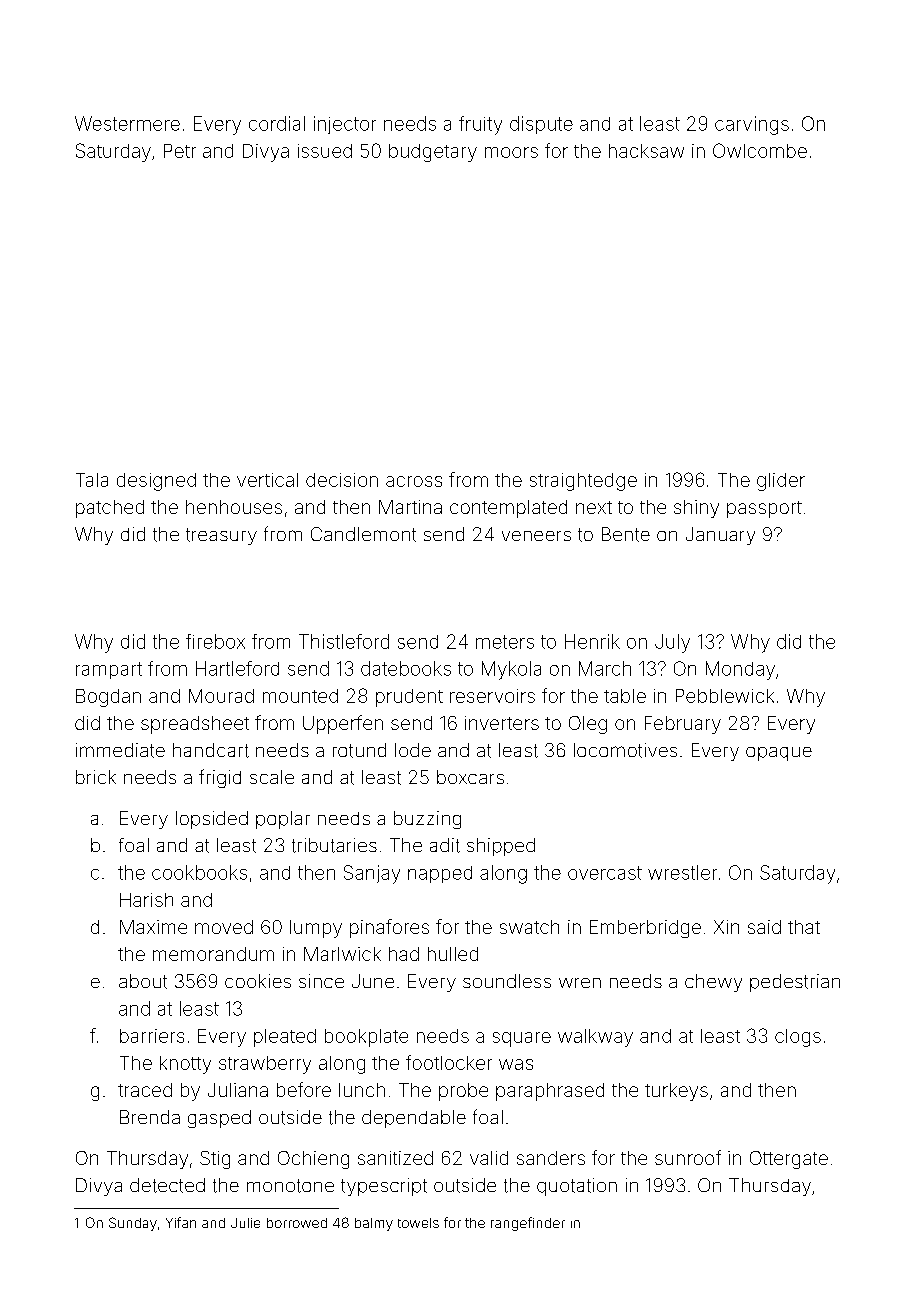 This document has height=1308, width=924. Describe the element at coordinates (245, 1223) in the document. I see `Julie` at that location.
